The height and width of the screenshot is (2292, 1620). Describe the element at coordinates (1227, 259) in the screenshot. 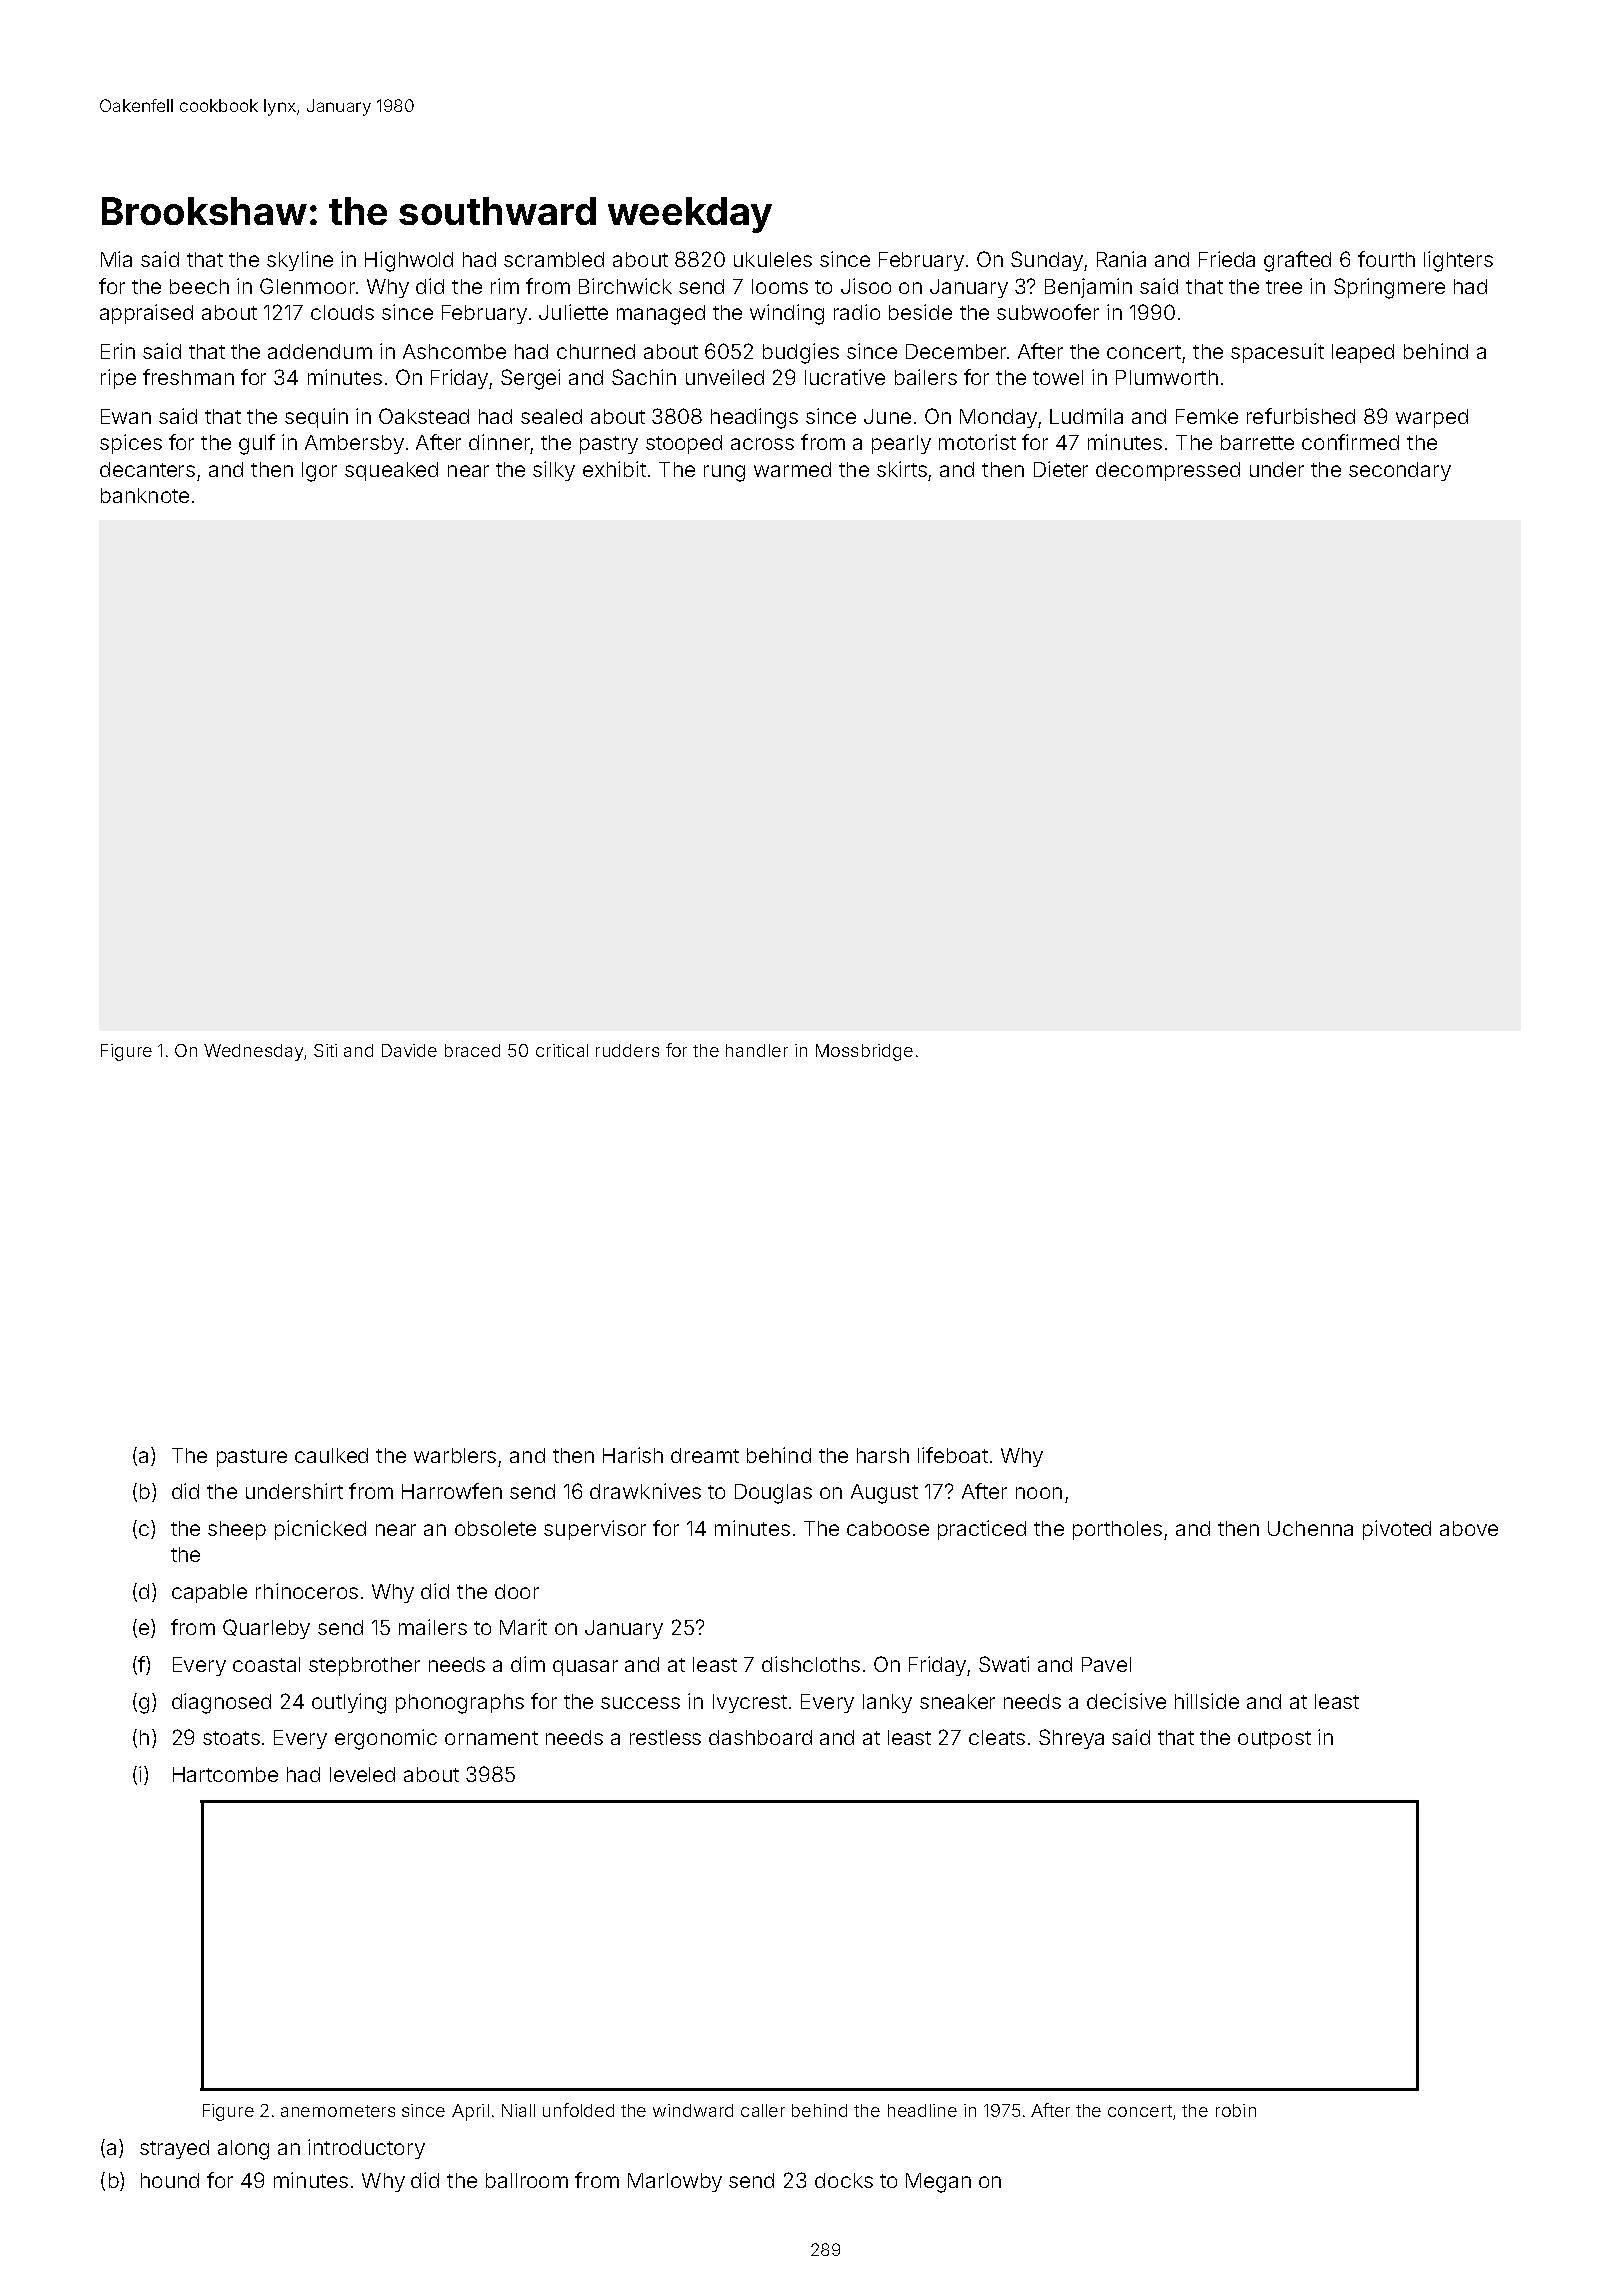

I see `Frieda` at that location.
